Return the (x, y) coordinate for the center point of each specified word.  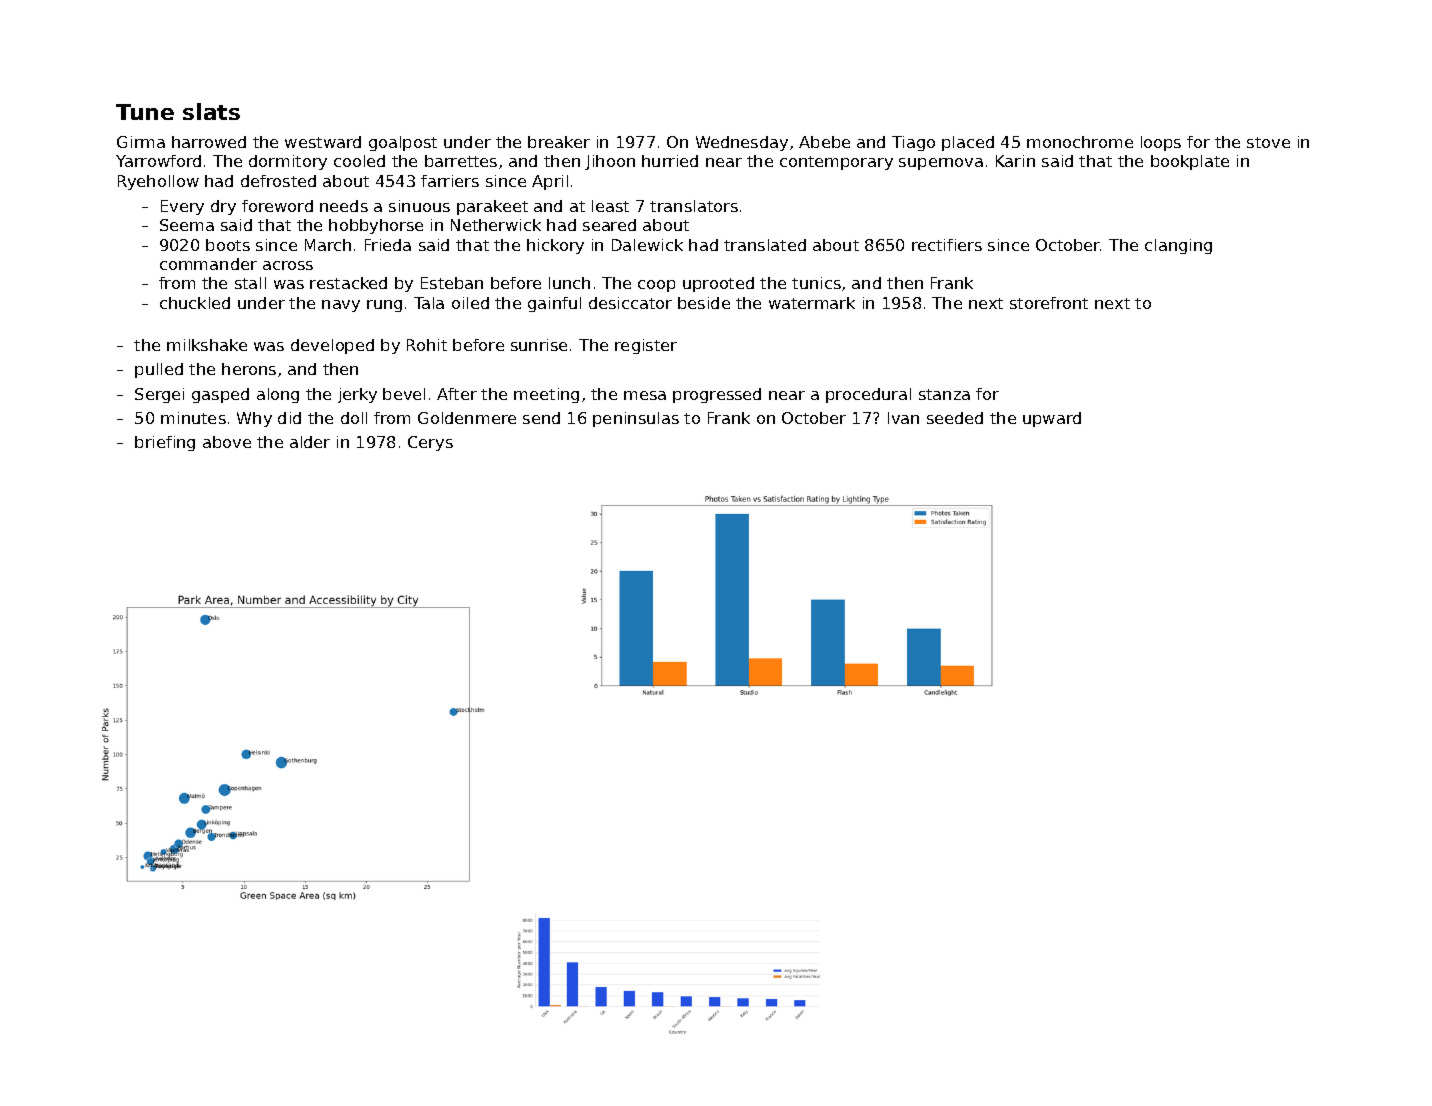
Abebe (824, 142)
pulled (159, 370)
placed (968, 143)
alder (310, 442)
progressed (717, 395)
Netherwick (496, 225)
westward (323, 142)
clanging (1178, 246)
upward (1052, 419)
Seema (187, 225)
